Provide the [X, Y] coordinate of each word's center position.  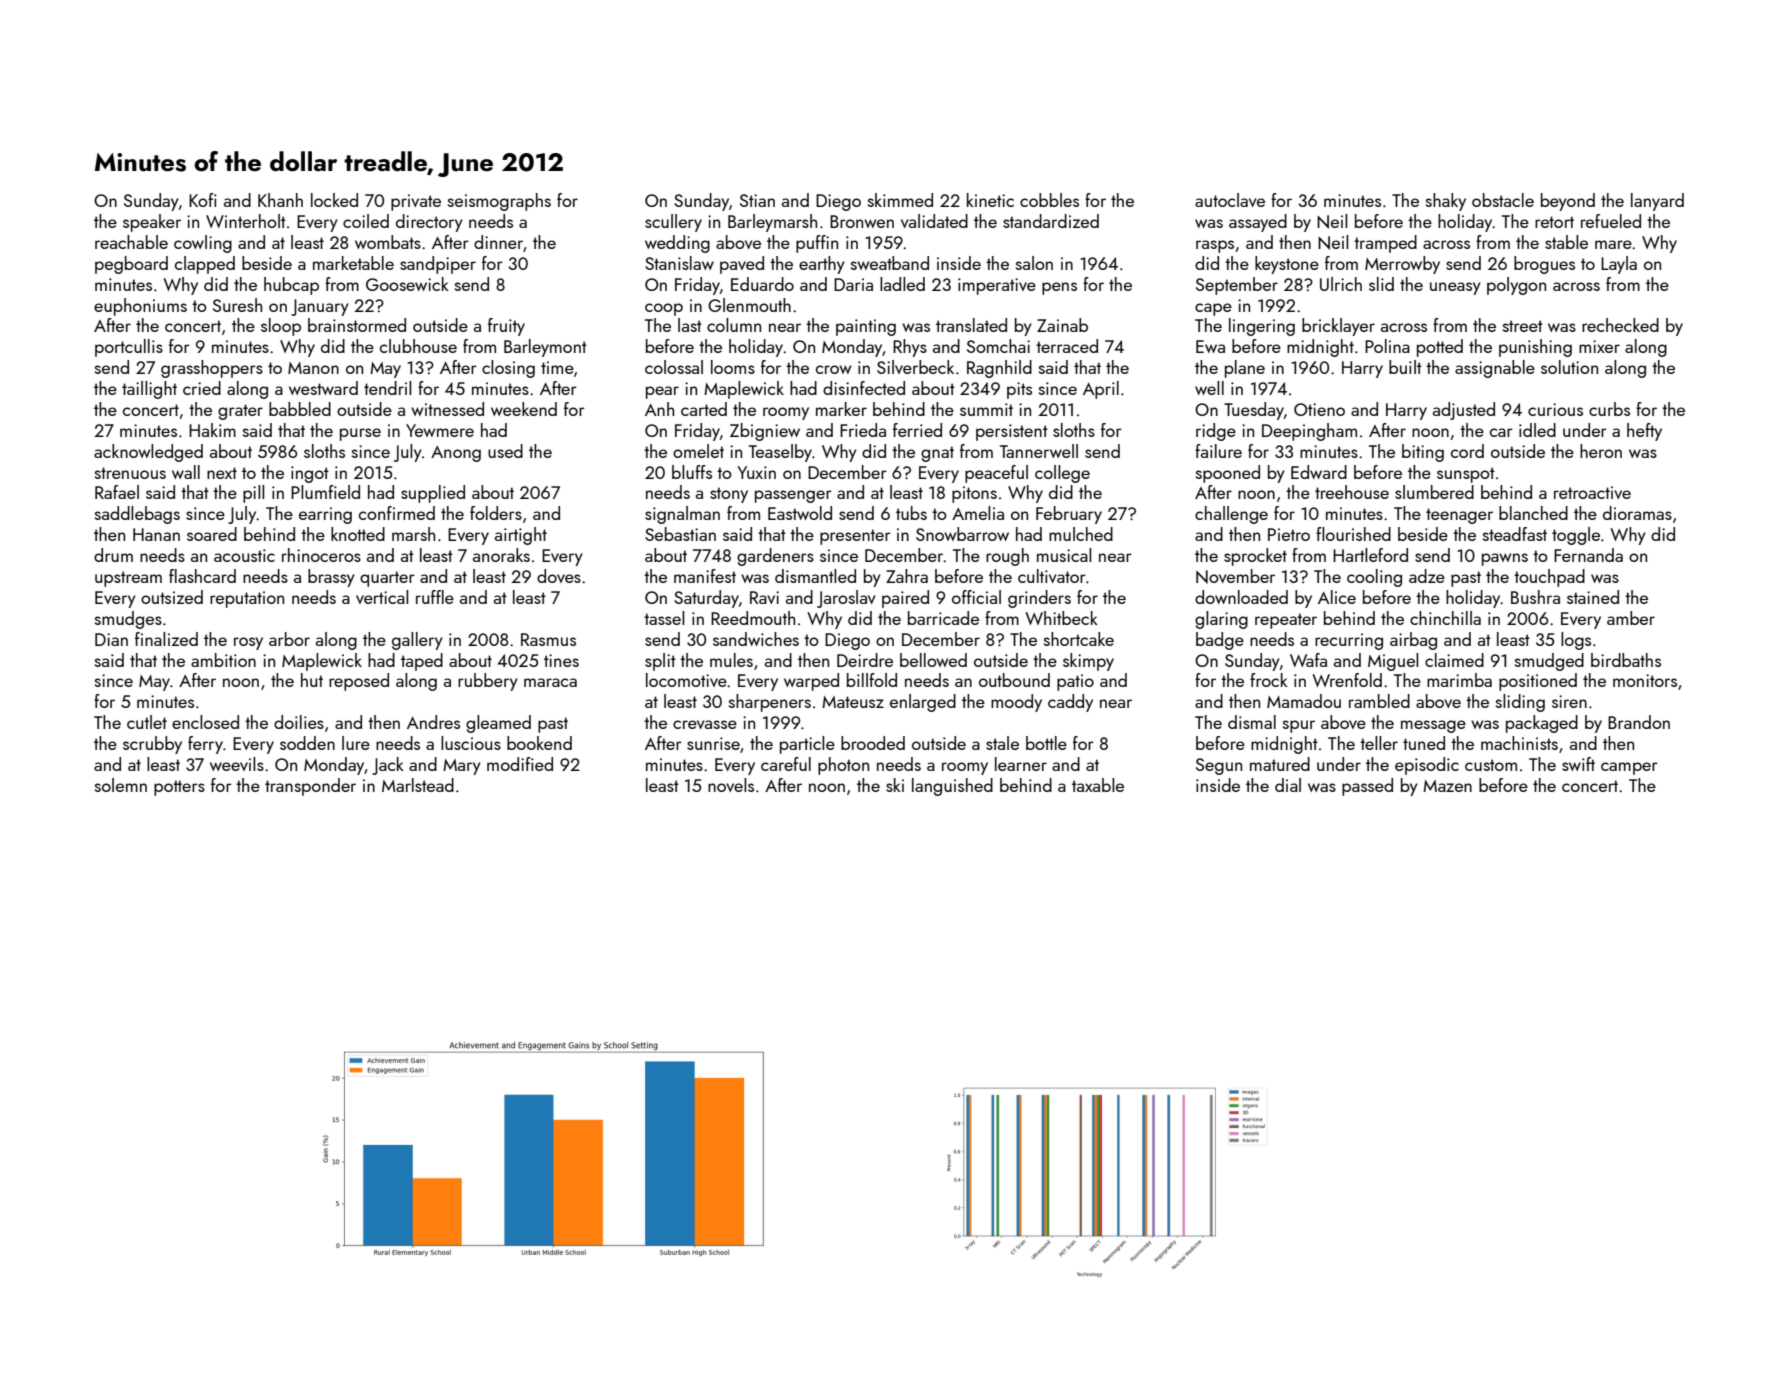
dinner [498, 242]
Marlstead [418, 785]
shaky [1446, 202]
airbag [1413, 641]
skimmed [900, 200]
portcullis [129, 348]
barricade [943, 618]
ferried [917, 430]
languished [952, 787]
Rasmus [548, 639]
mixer [1599, 346]
